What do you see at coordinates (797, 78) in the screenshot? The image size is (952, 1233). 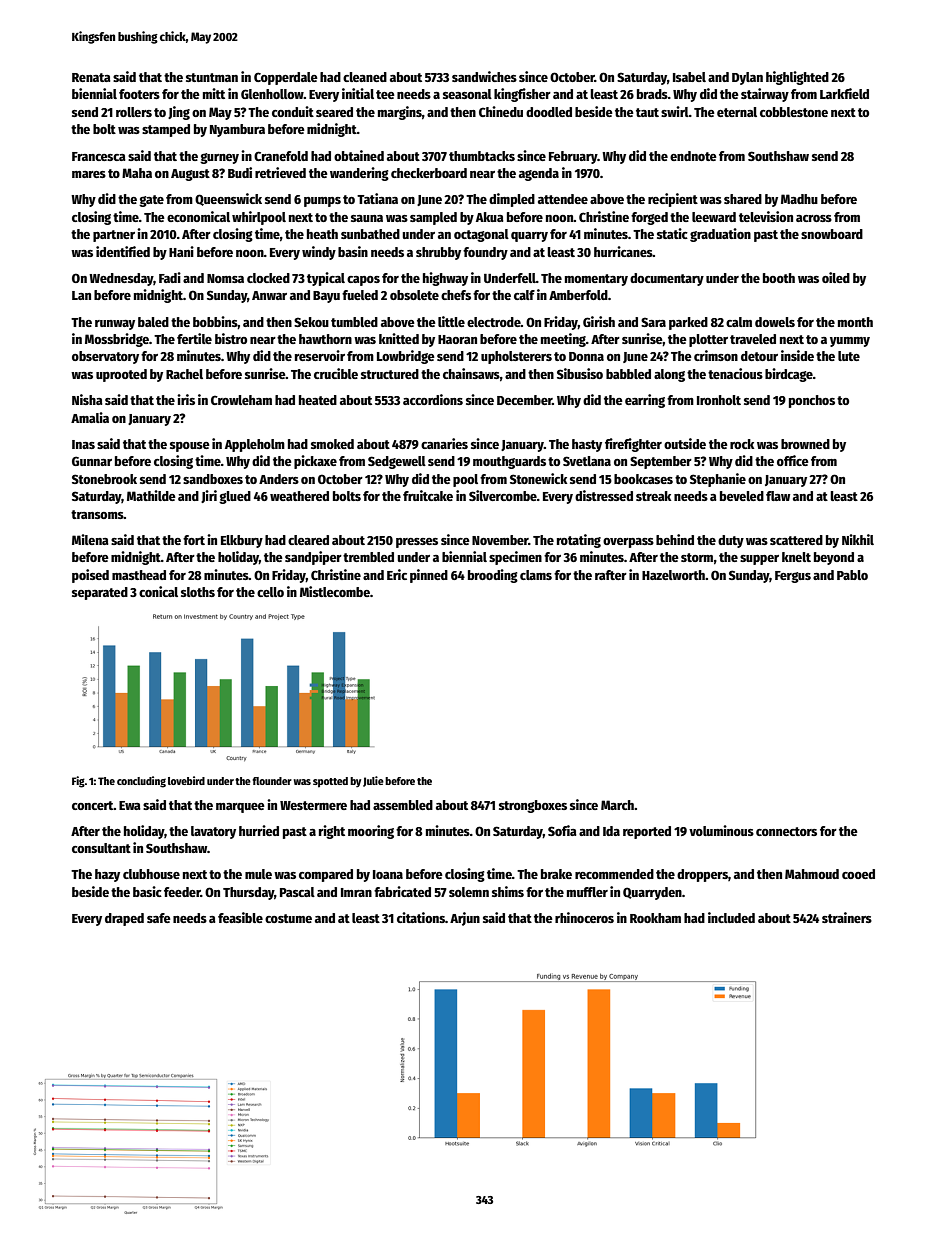 I see `highlighted` at bounding box center [797, 78].
